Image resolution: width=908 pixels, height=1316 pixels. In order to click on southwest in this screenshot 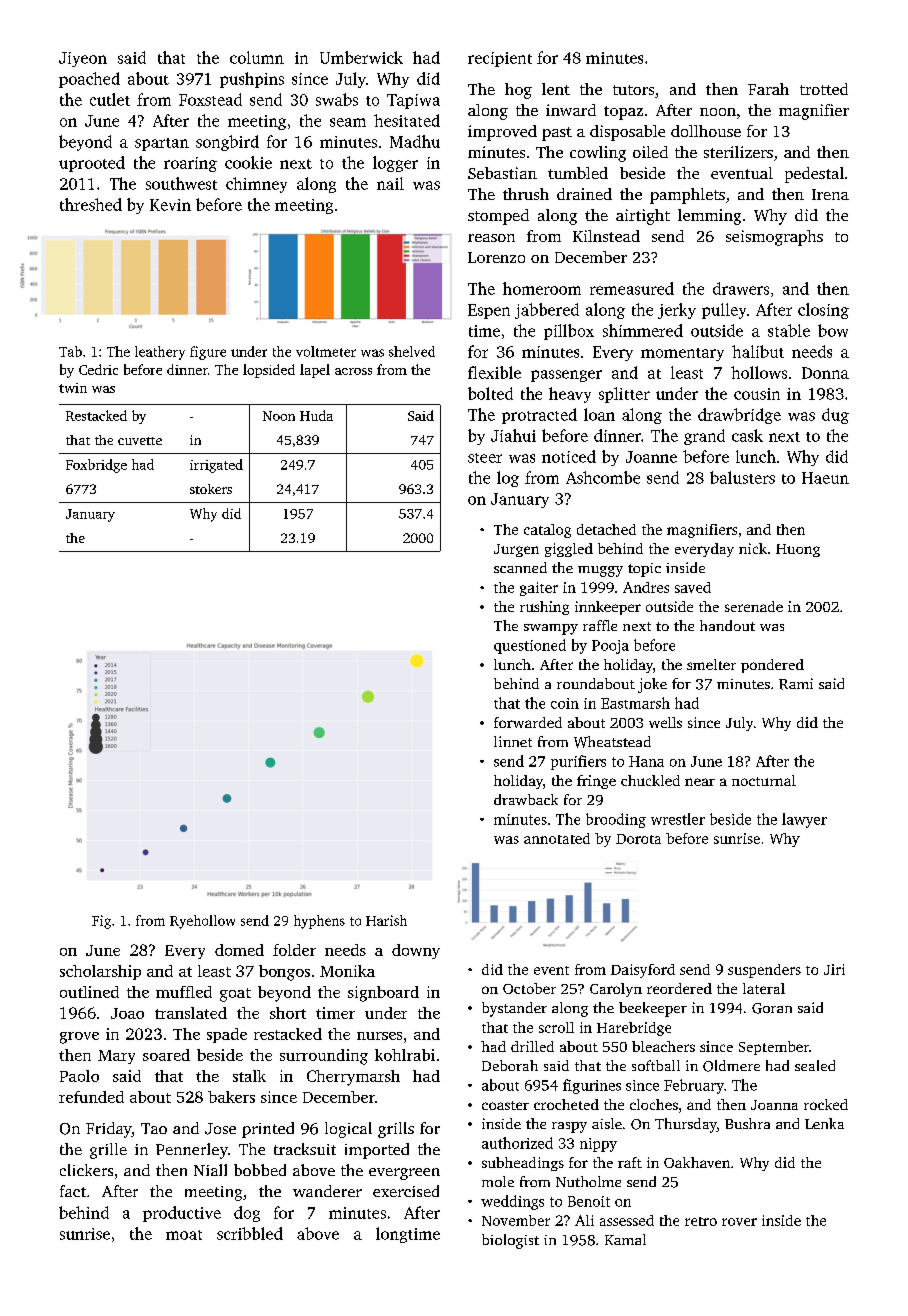, I will do `click(181, 183)`.
